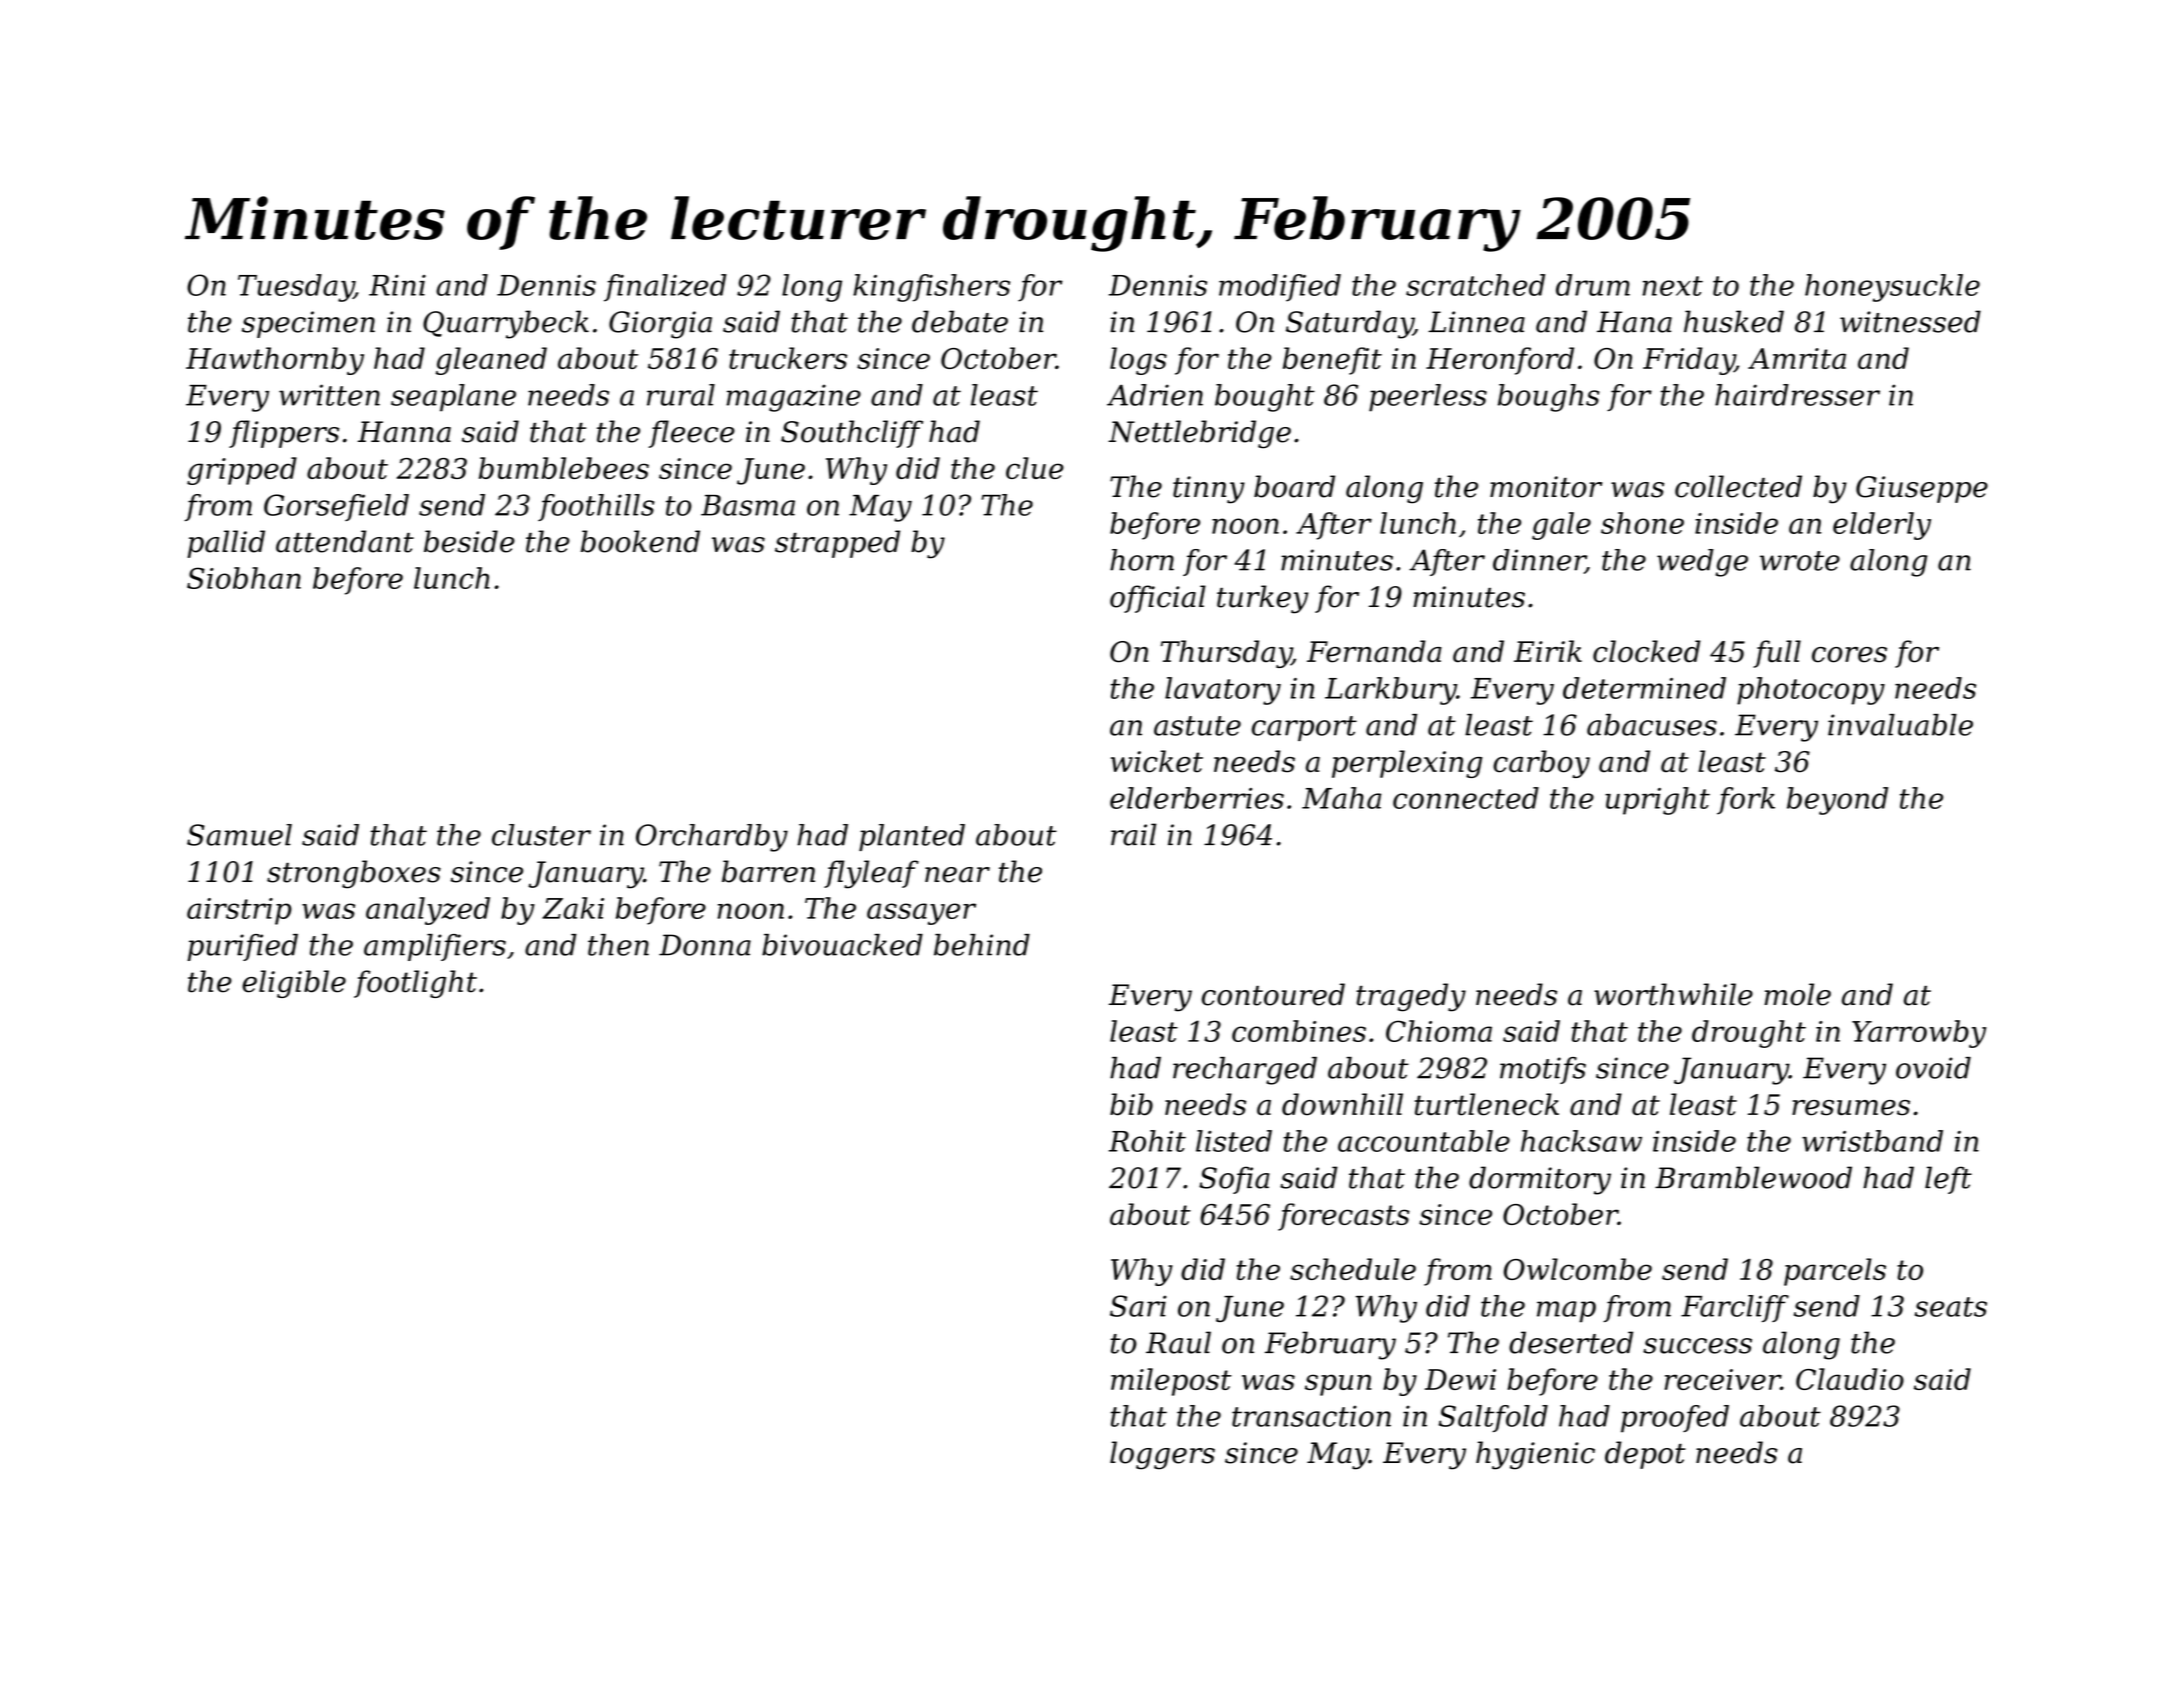  Describe the element at coordinates (1475, 285) in the screenshot. I see `scratched` at that location.
